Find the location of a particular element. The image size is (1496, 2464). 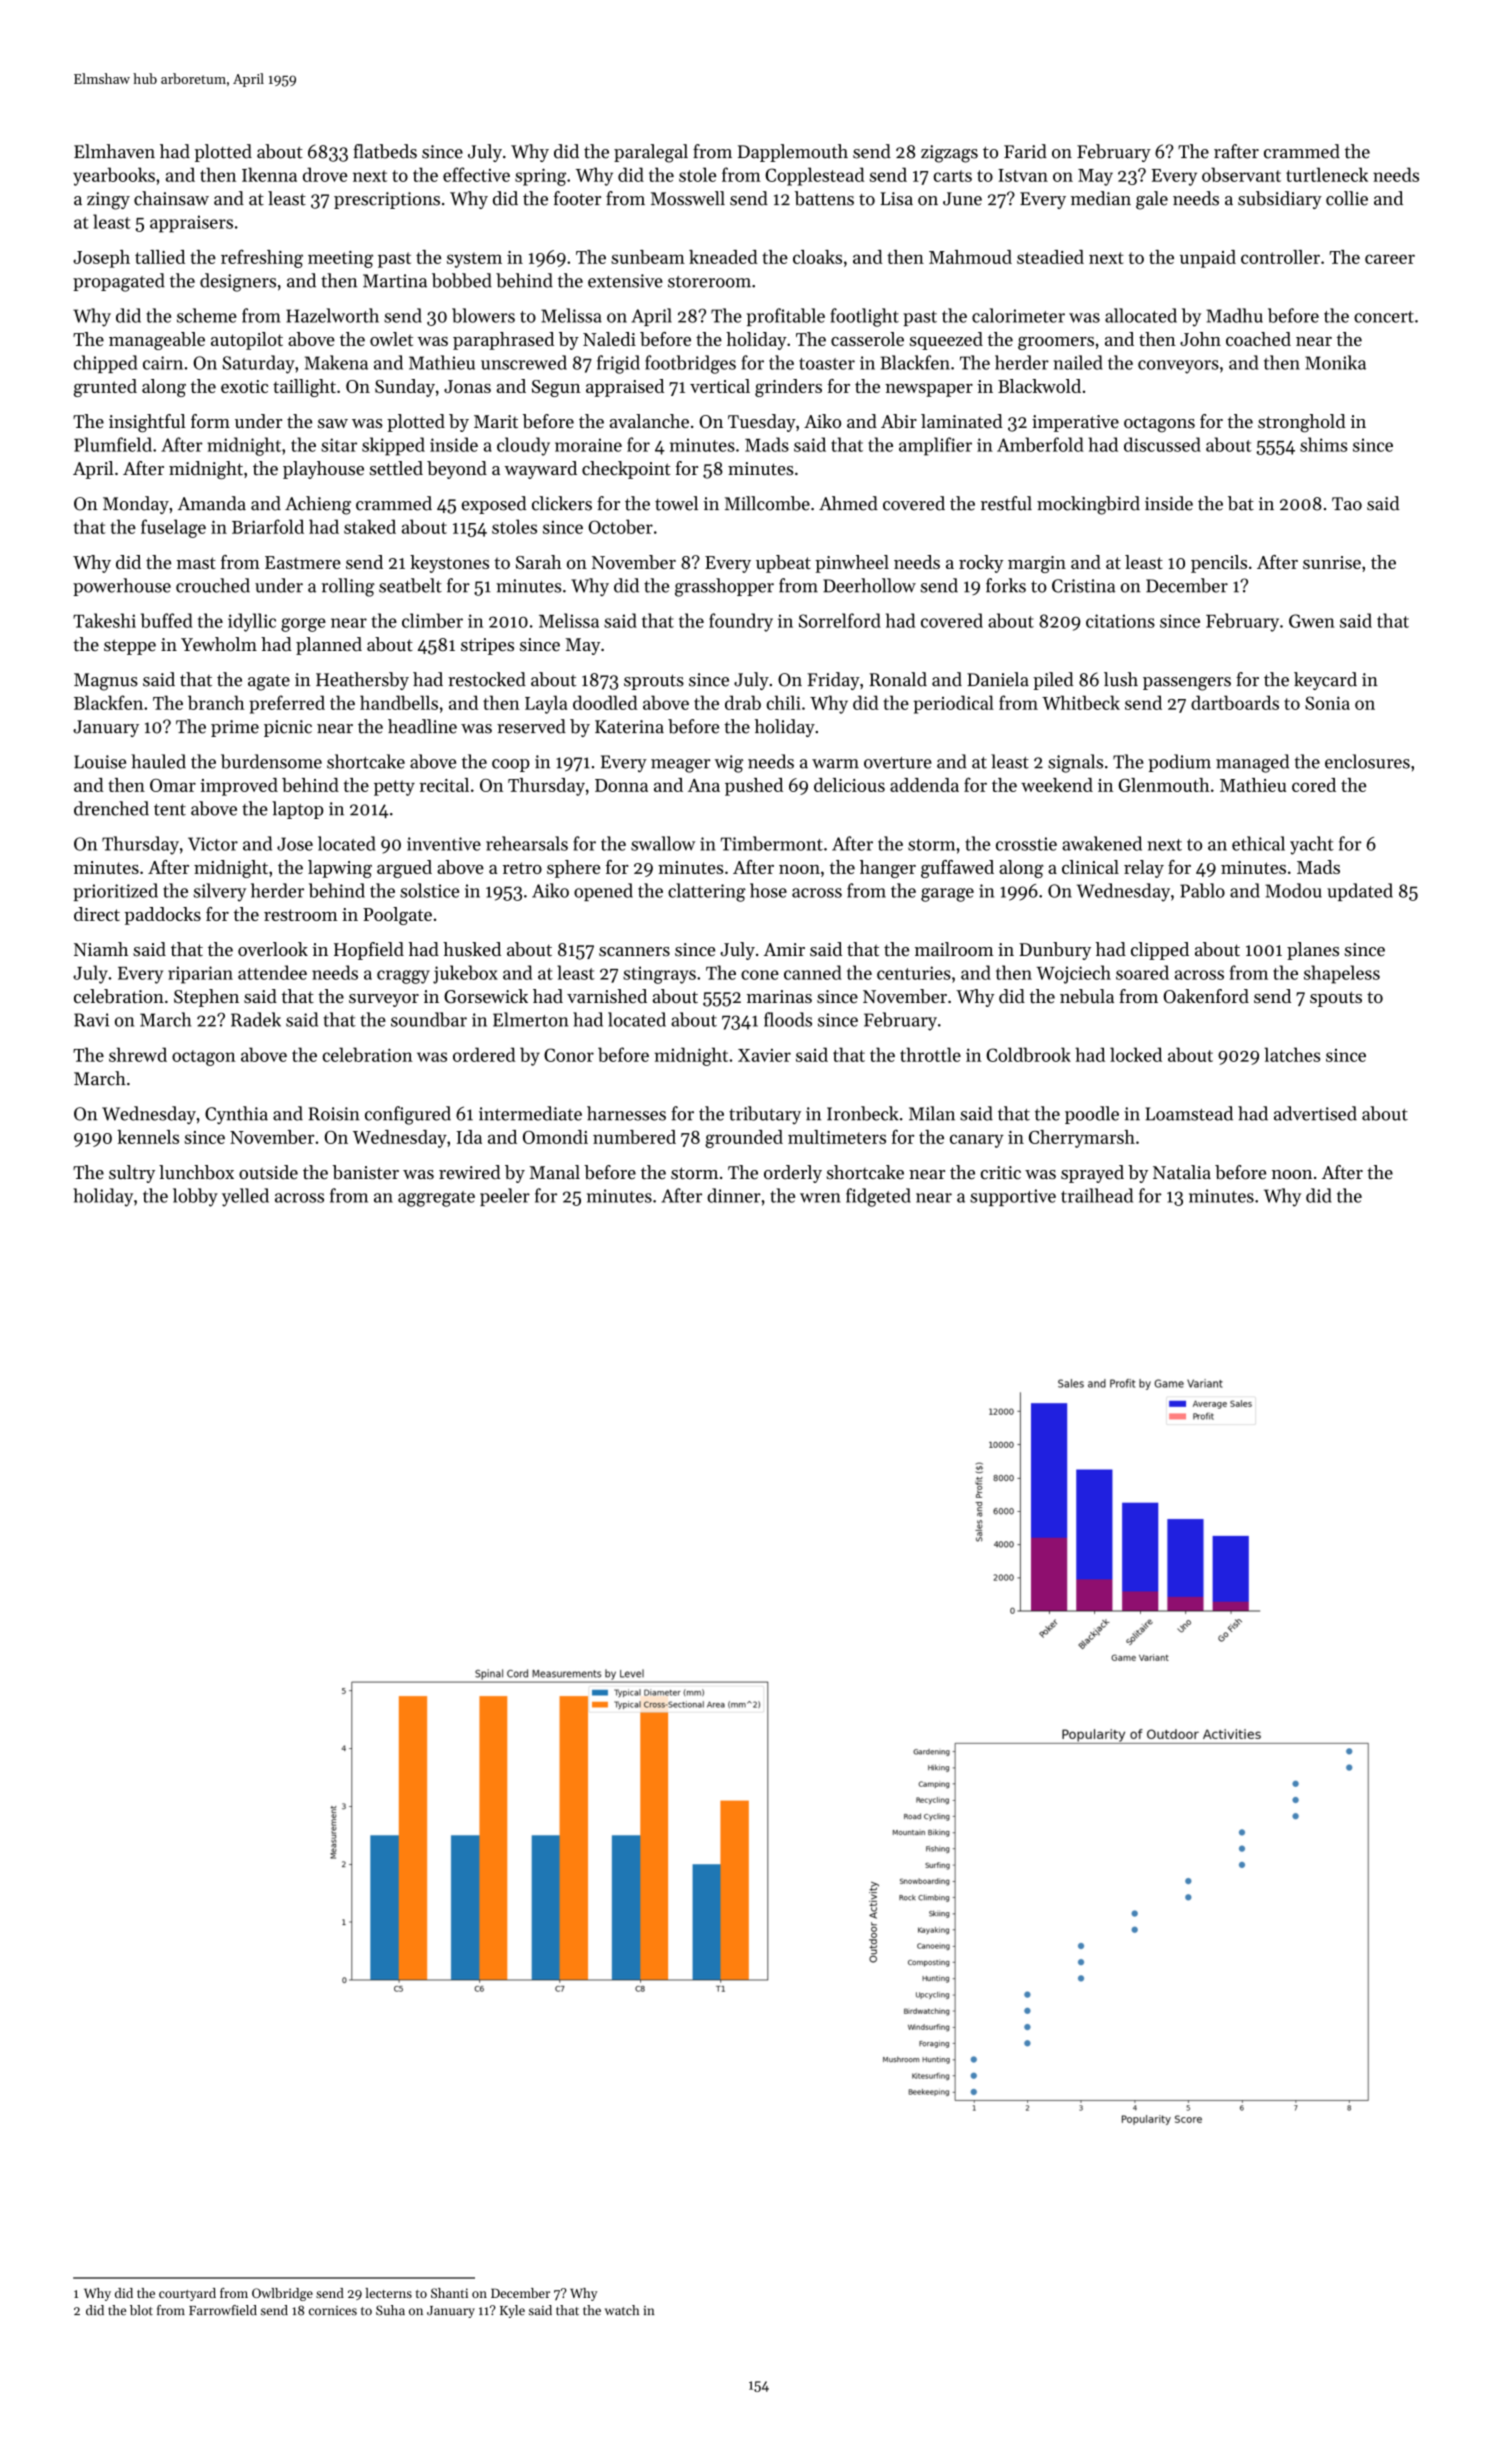

yelled is located at coordinates (245, 1197).
